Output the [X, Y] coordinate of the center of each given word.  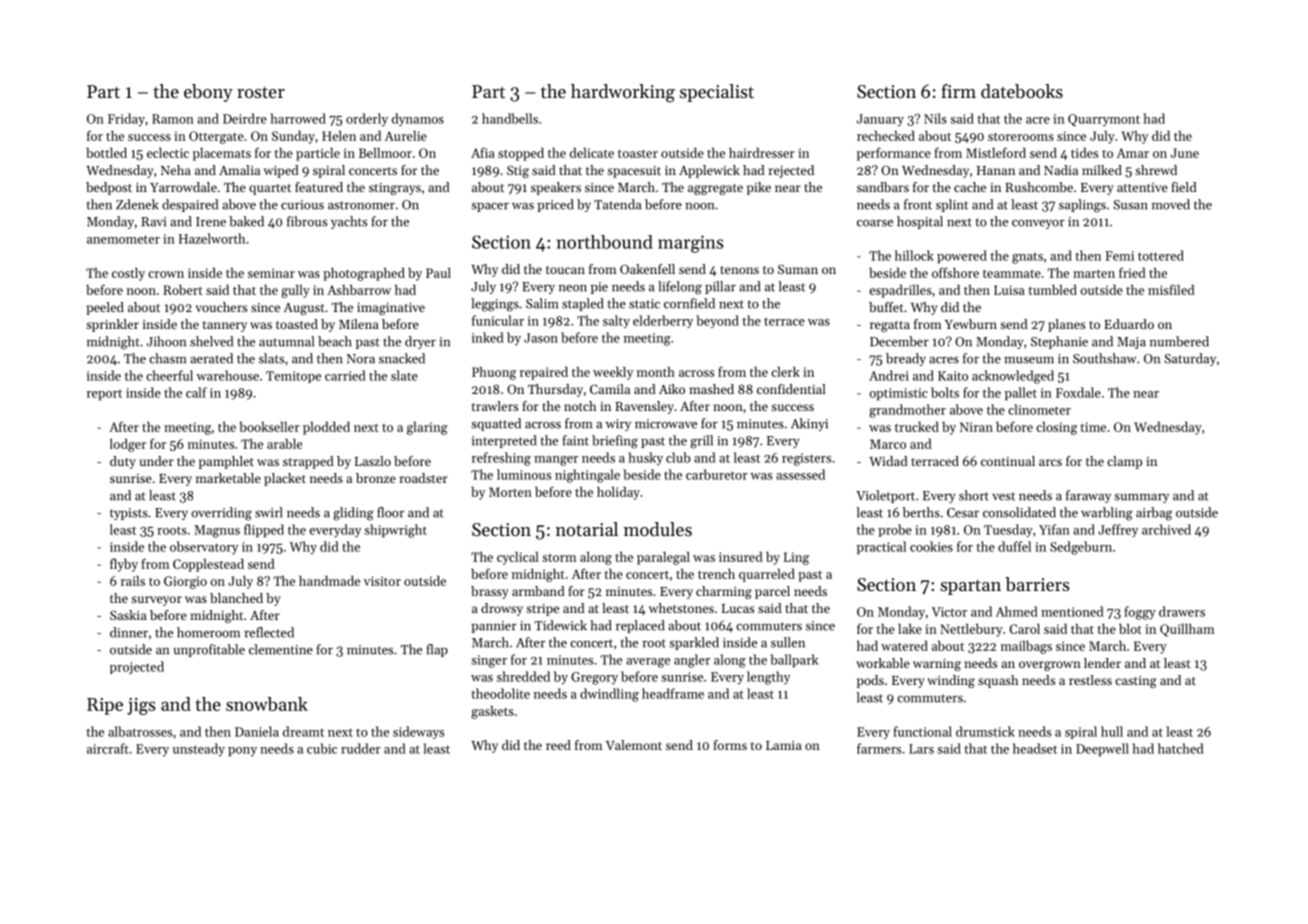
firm [958, 91]
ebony [208, 93]
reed [558, 745]
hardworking [623, 93]
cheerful [169, 375]
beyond [717, 321]
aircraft [108, 748]
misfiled [1171, 289]
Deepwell [1102, 749]
